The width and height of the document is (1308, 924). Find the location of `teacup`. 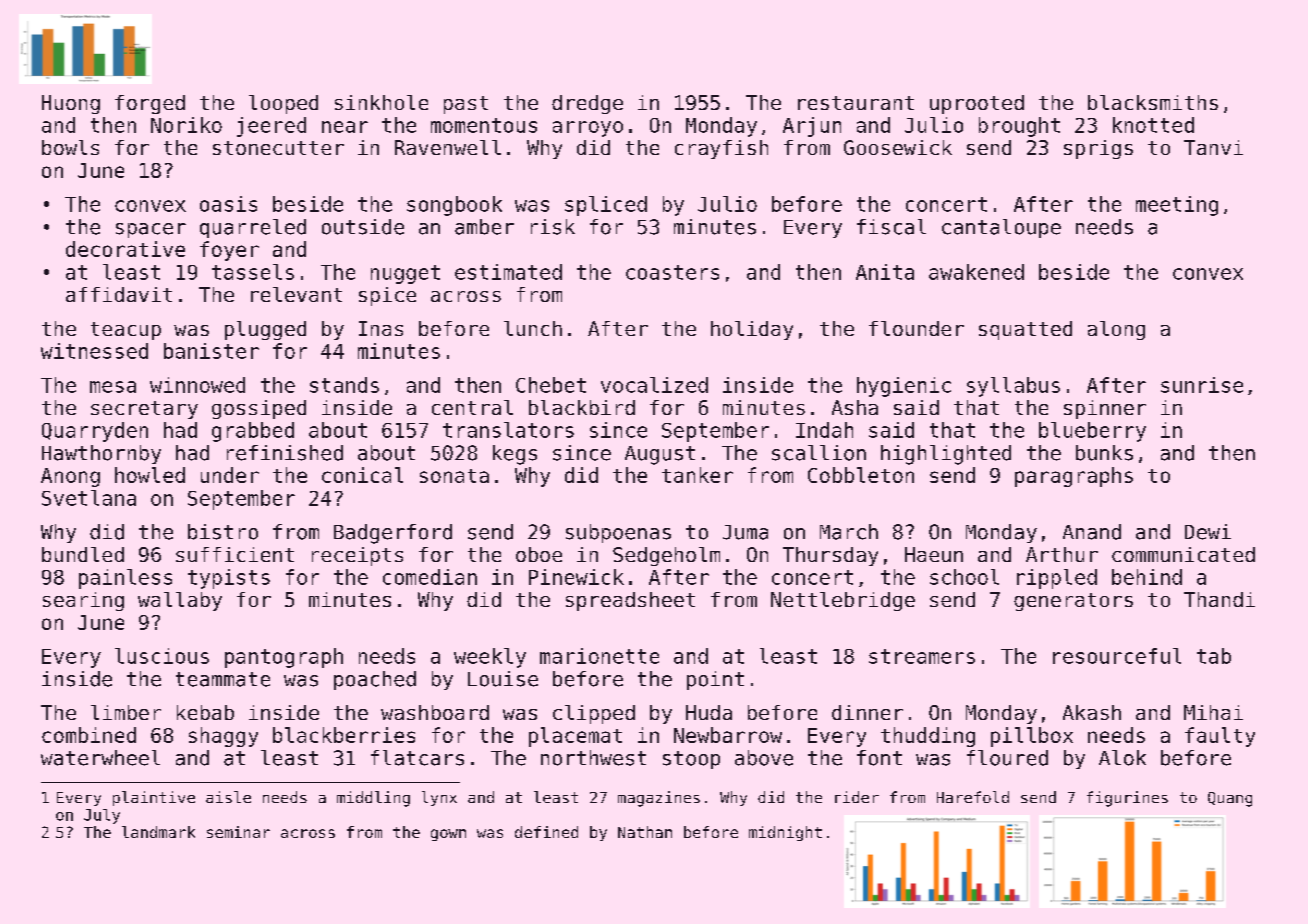

teacup is located at coordinates (126, 331).
